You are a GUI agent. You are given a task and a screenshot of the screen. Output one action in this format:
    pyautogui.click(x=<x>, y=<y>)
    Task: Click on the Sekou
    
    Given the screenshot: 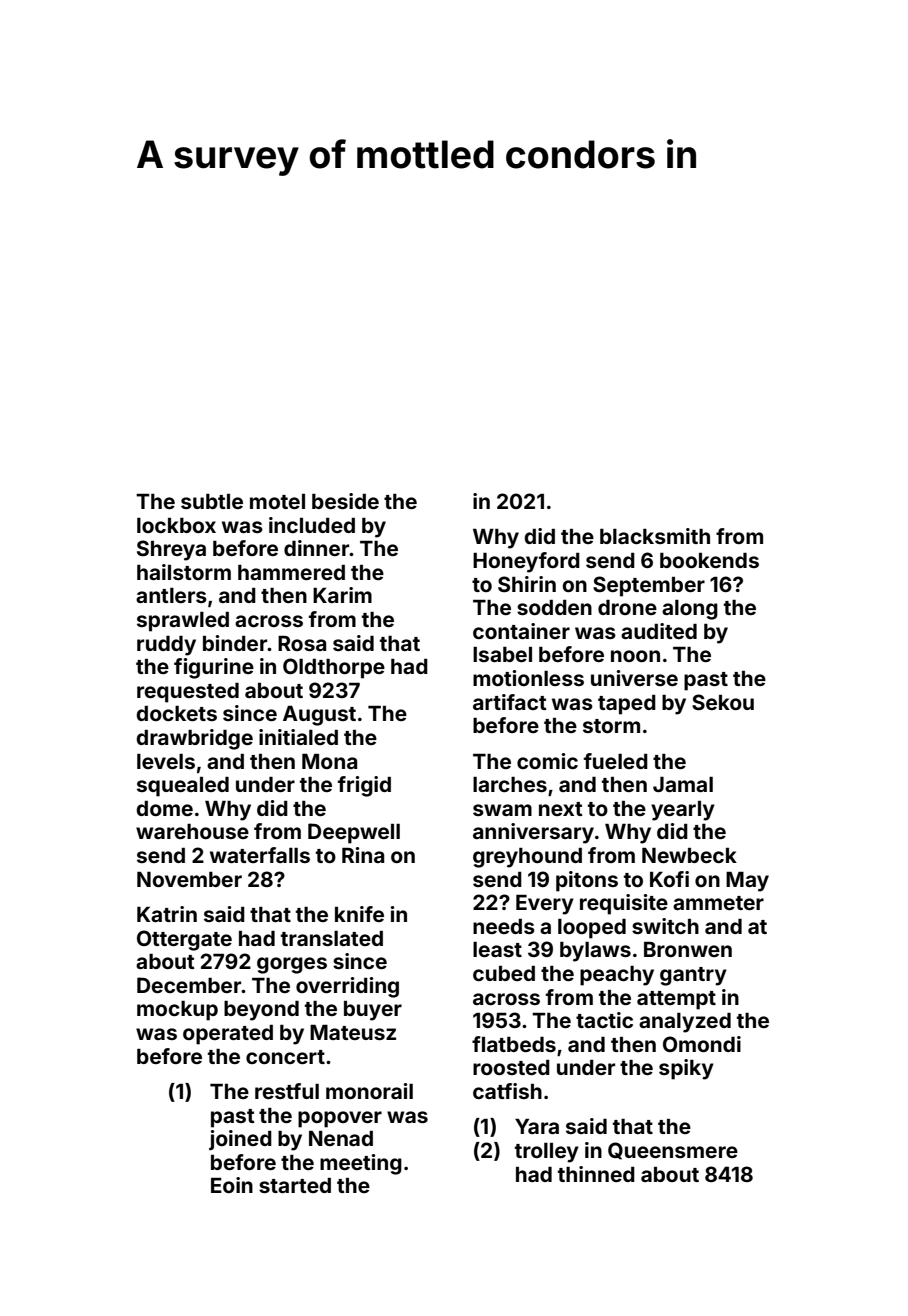 What is the action you would take?
    pyautogui.click(x=723, y=702)
